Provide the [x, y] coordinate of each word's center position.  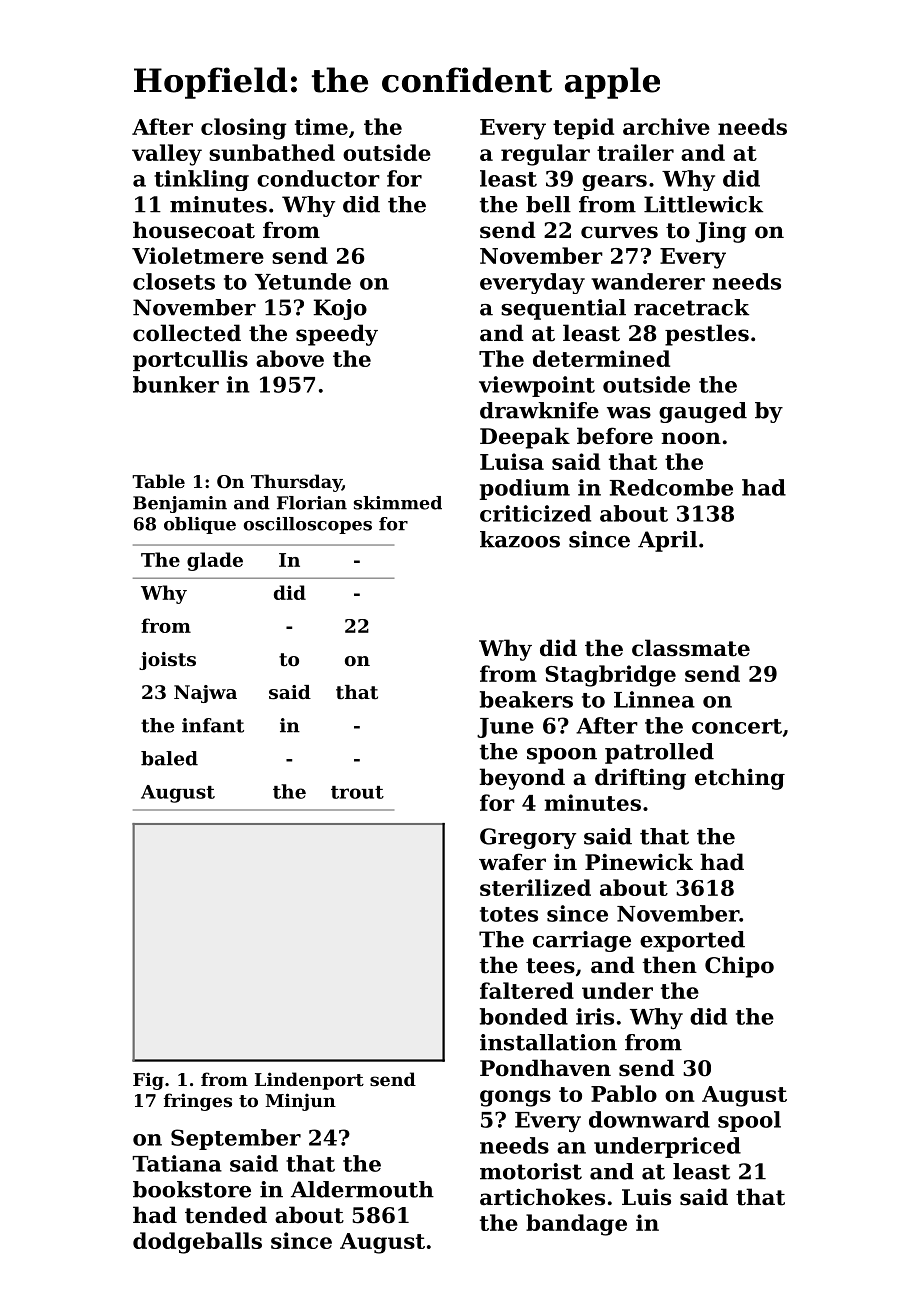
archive [666, 126]
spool [749, 1121]
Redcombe [671, 487]
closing [243, 129]
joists [167, 661]
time [321, 126]
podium [525, 489]
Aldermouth [362, 1189]
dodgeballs [197, 1243]
